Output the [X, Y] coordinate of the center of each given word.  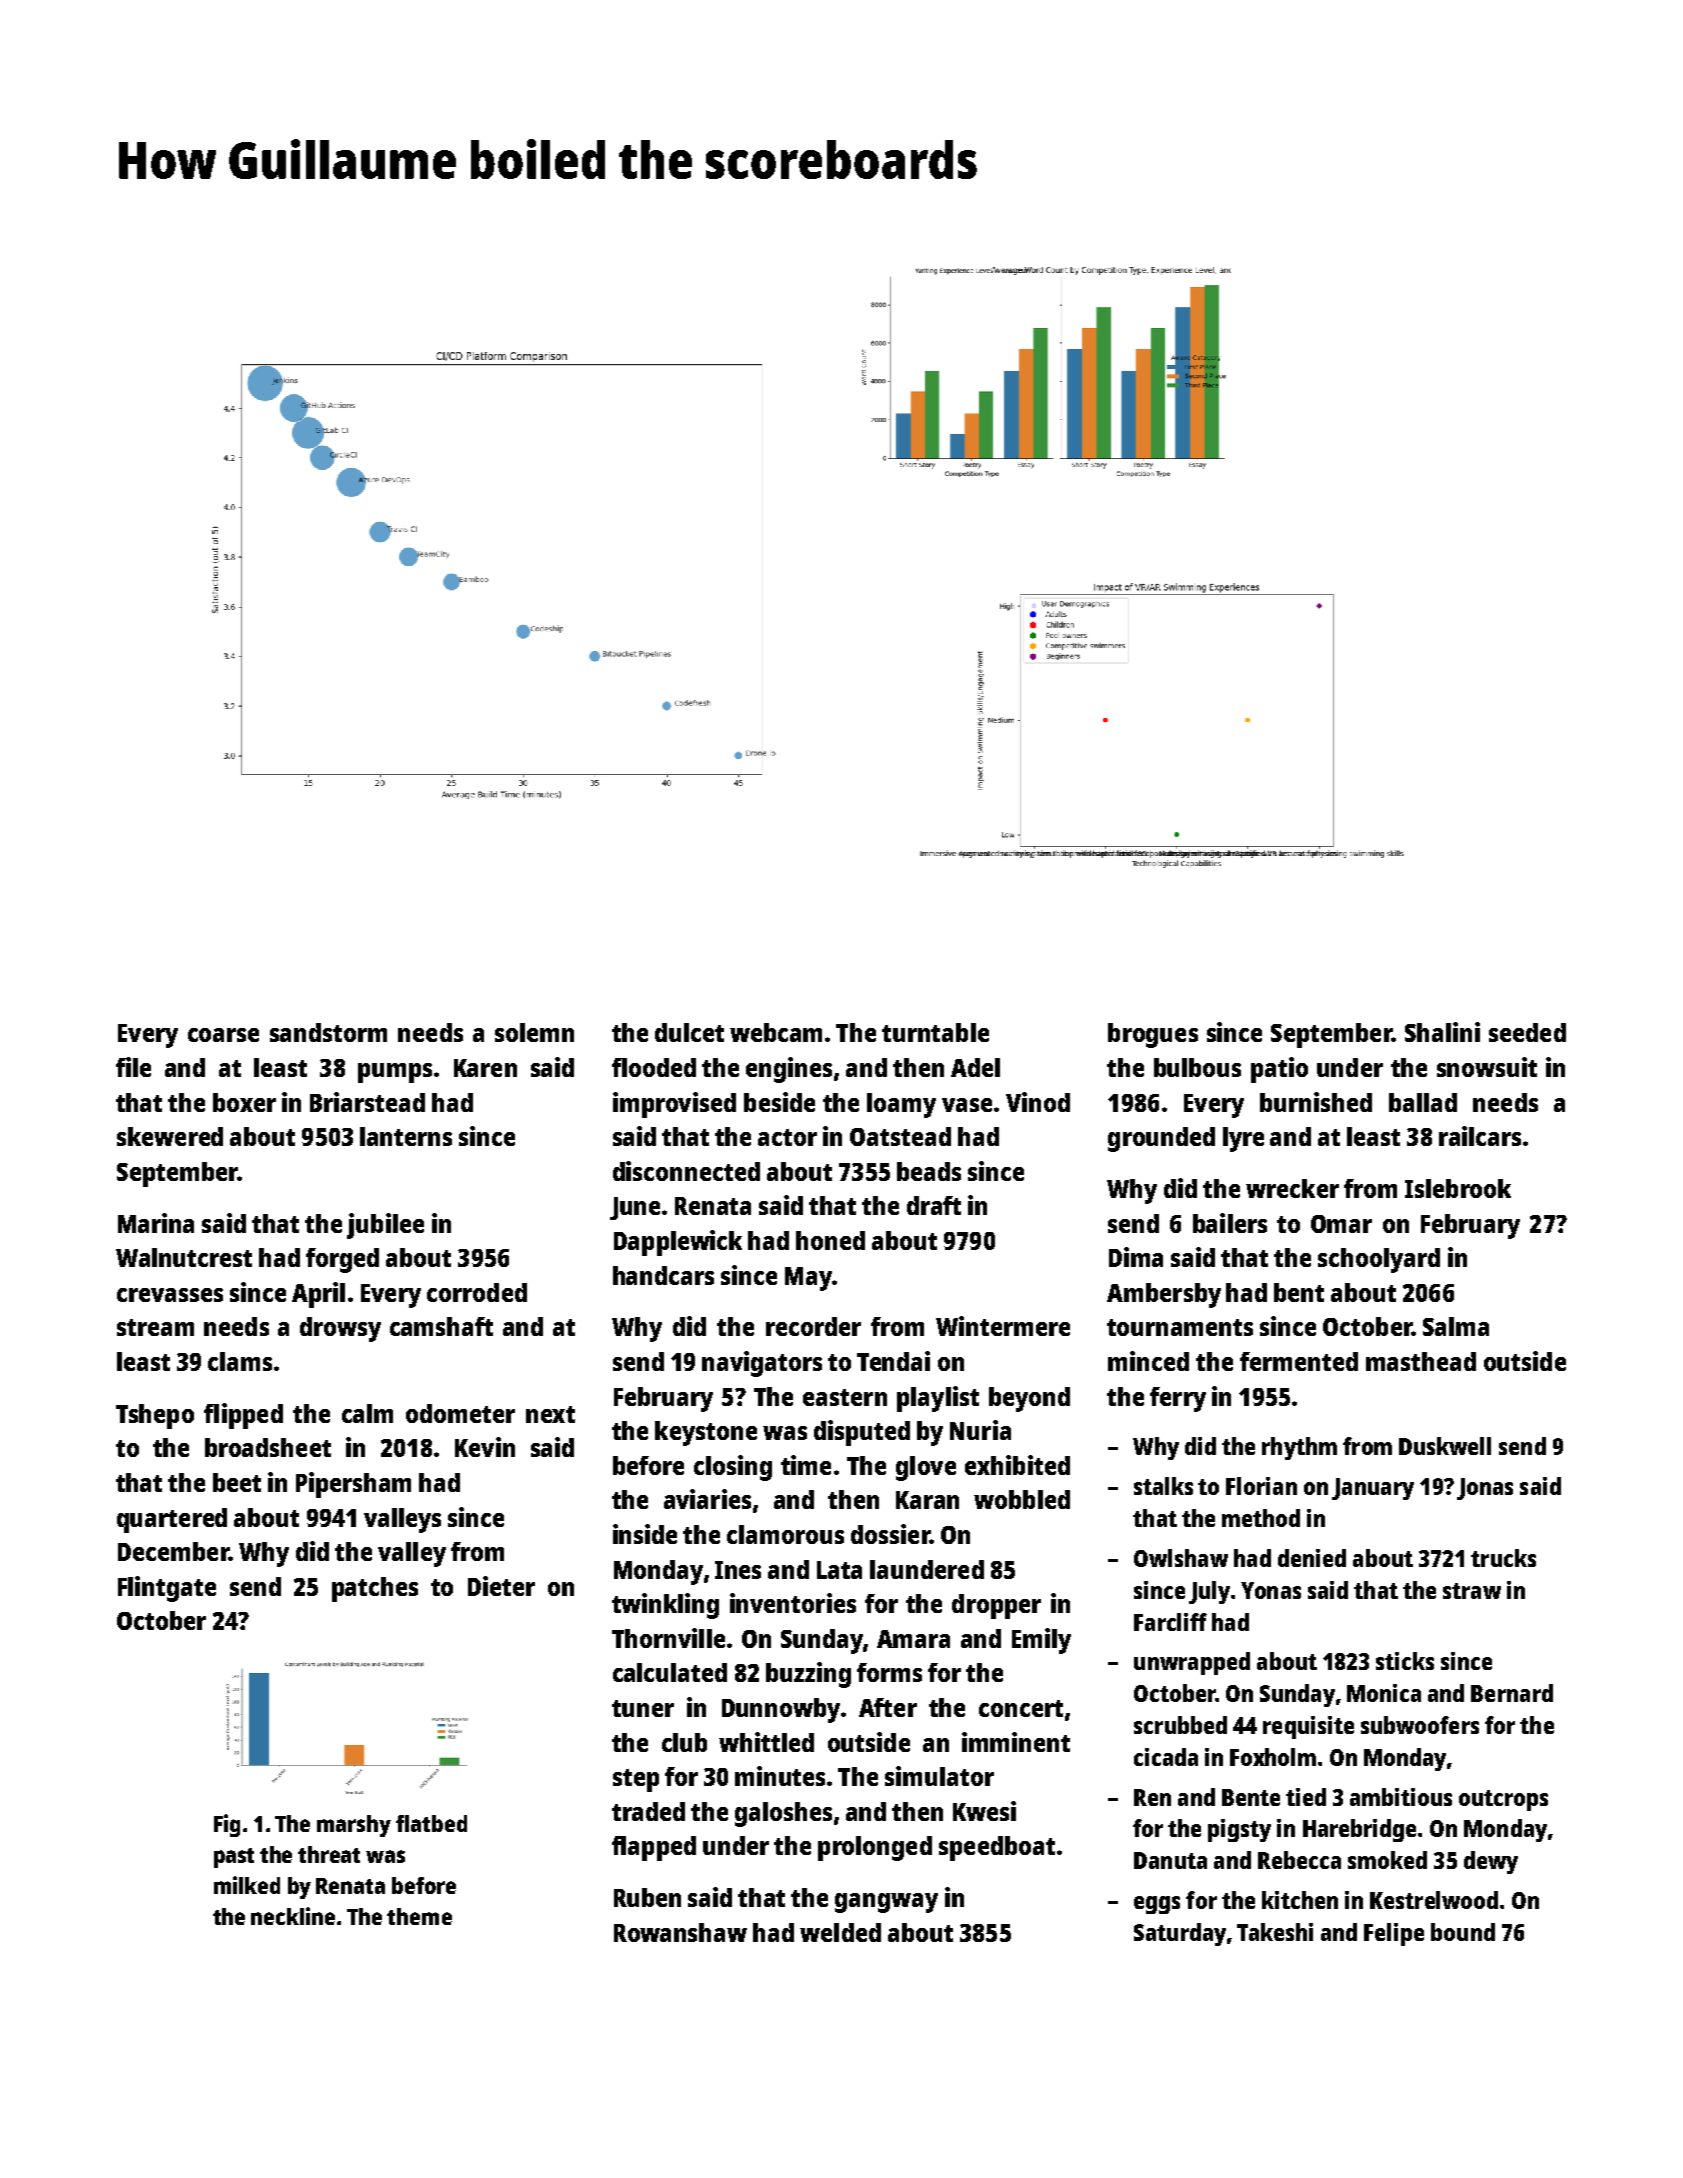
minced [1148, 1361]
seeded [1527, 1032]
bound [1463, 1932]
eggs [1157, 1905]
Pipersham [353, 1485]
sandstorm [328, 1032]
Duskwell [1445, 1446]
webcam [776, 1032]
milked [247, 1885]
